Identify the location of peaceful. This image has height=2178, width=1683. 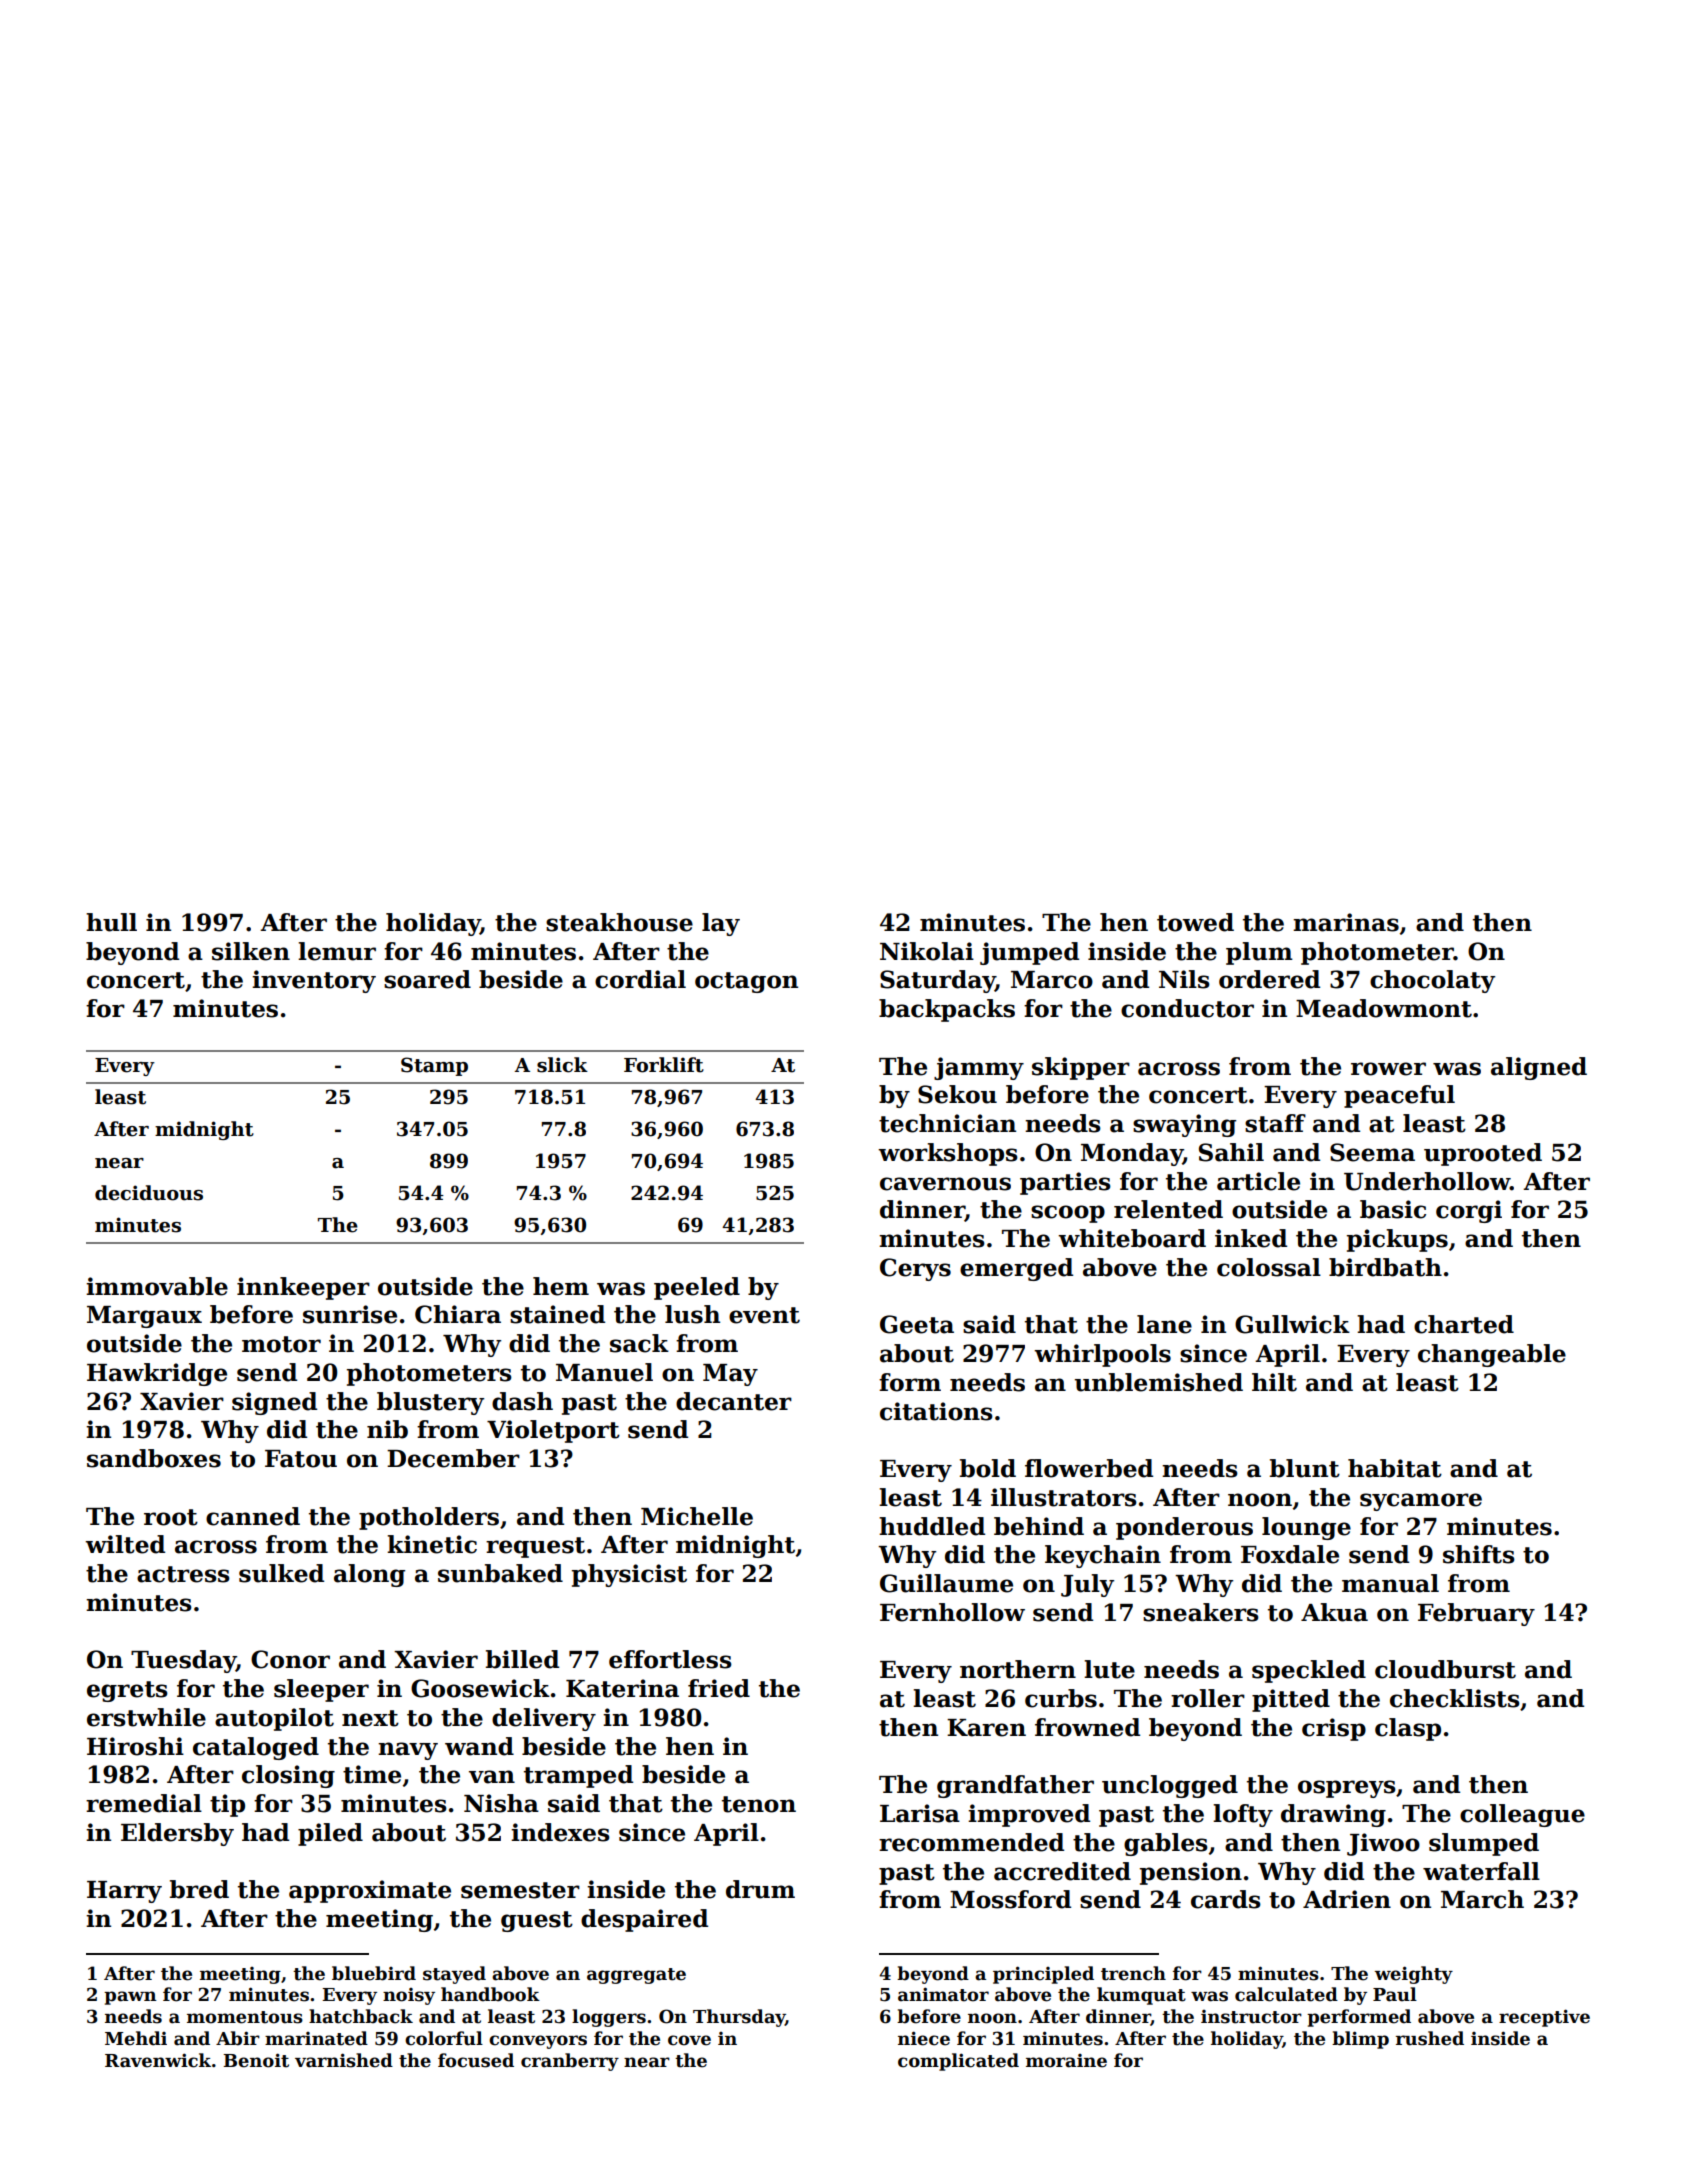
(1399, 1096).
